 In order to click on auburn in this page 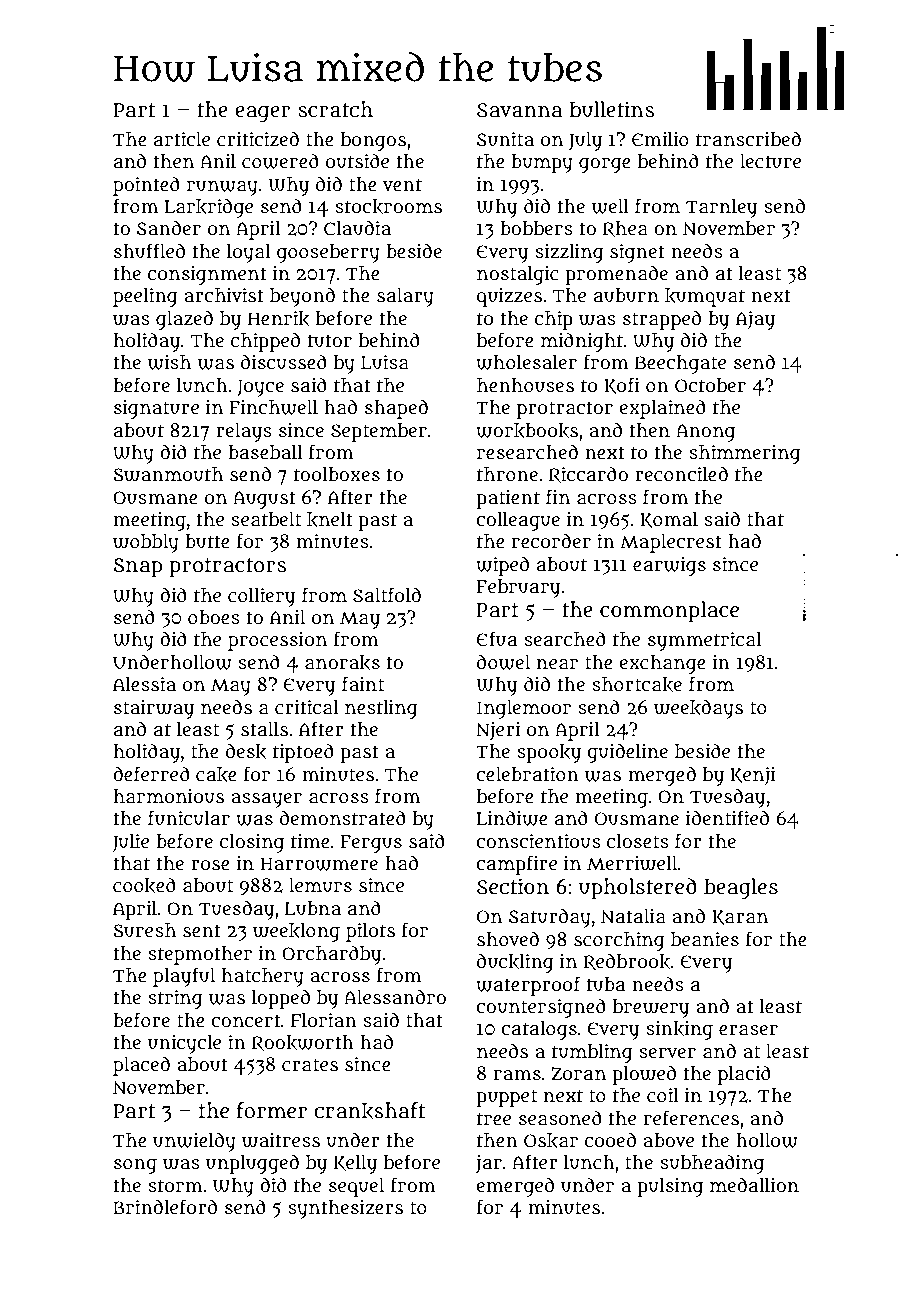, I will do `click(626, 295)`.
